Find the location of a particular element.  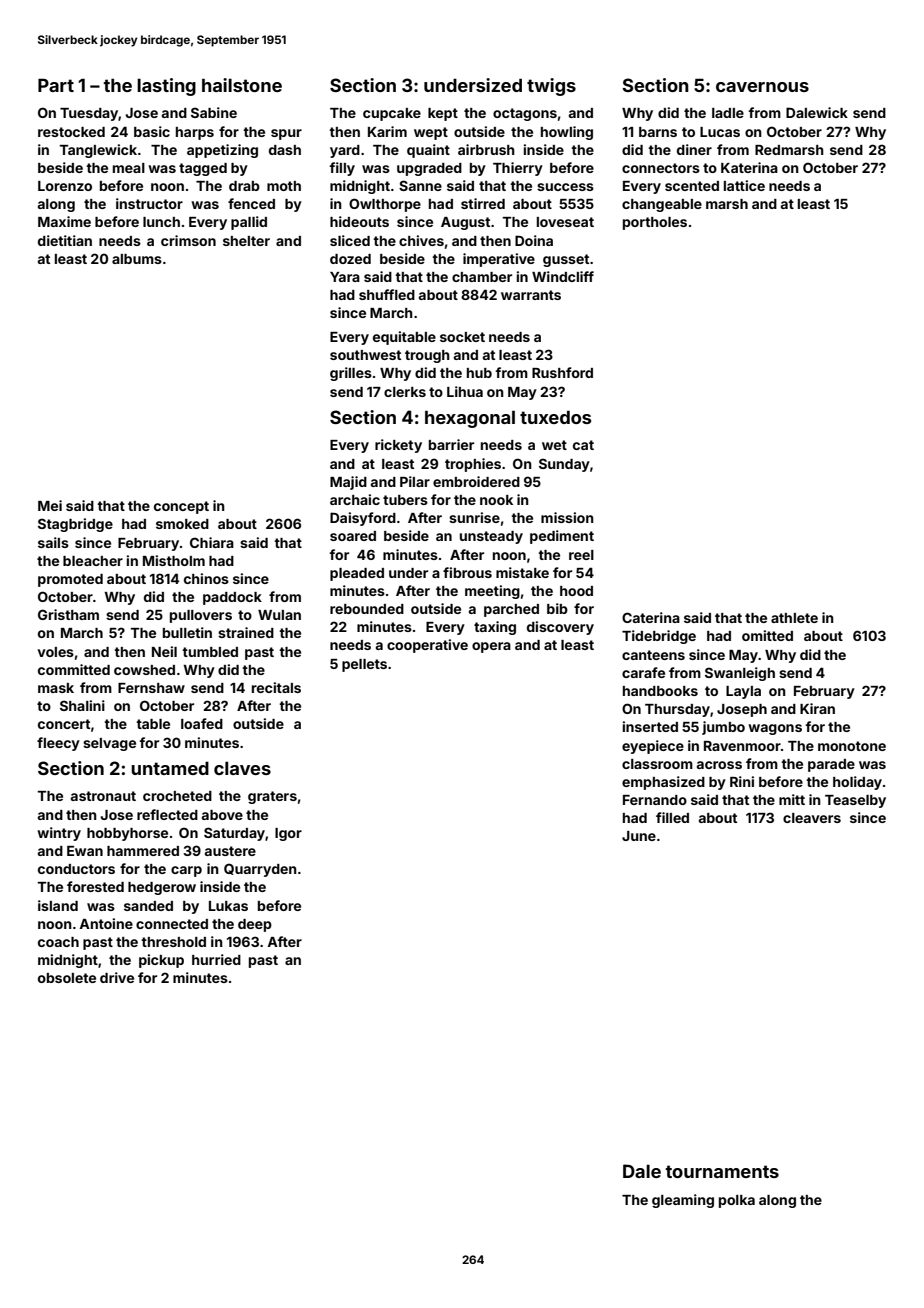

polka is located at coordinates (737, 1201).
